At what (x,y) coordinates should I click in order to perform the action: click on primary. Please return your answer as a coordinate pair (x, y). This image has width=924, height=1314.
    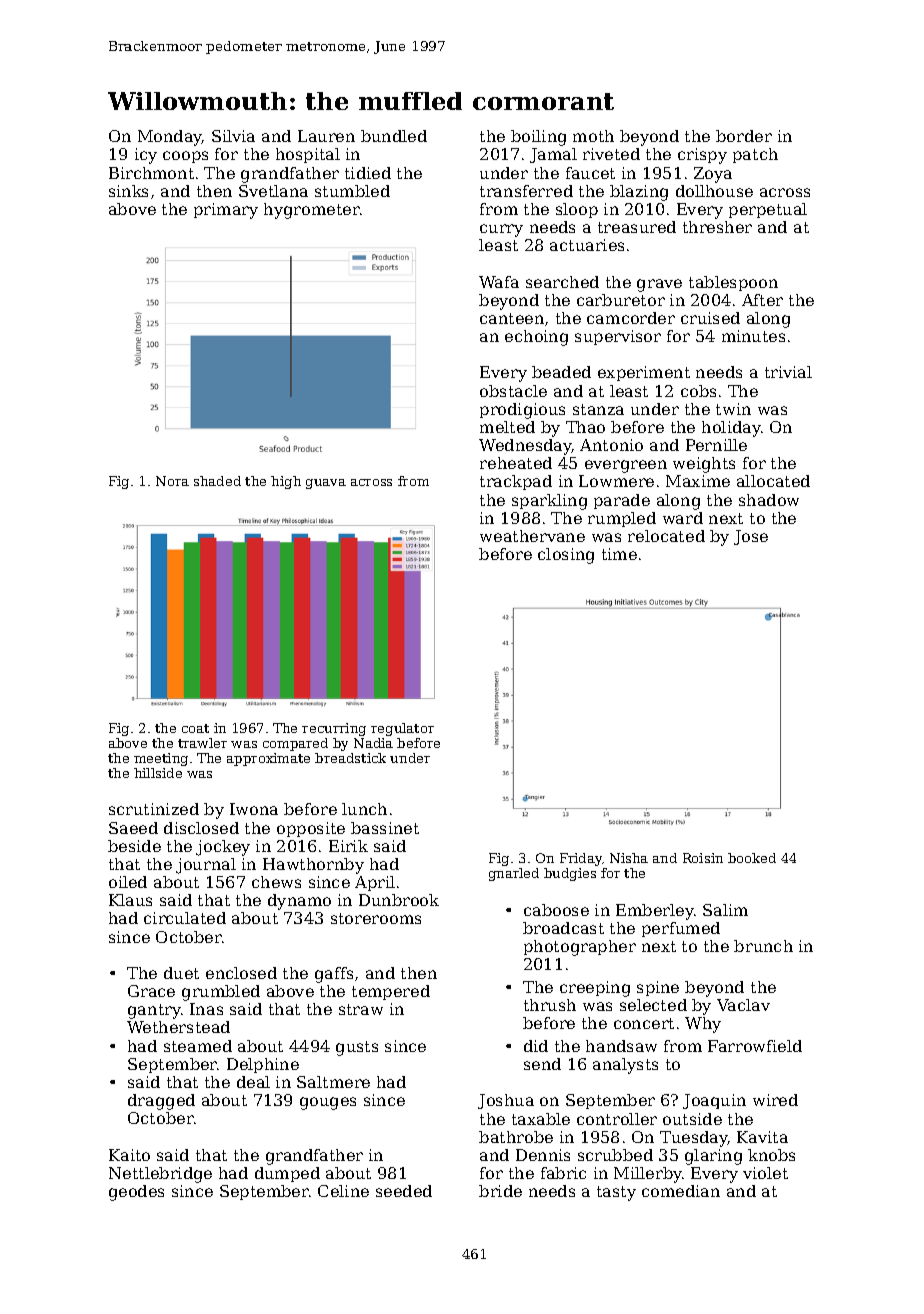
    Looking at the image, I should click on (226, 211).
